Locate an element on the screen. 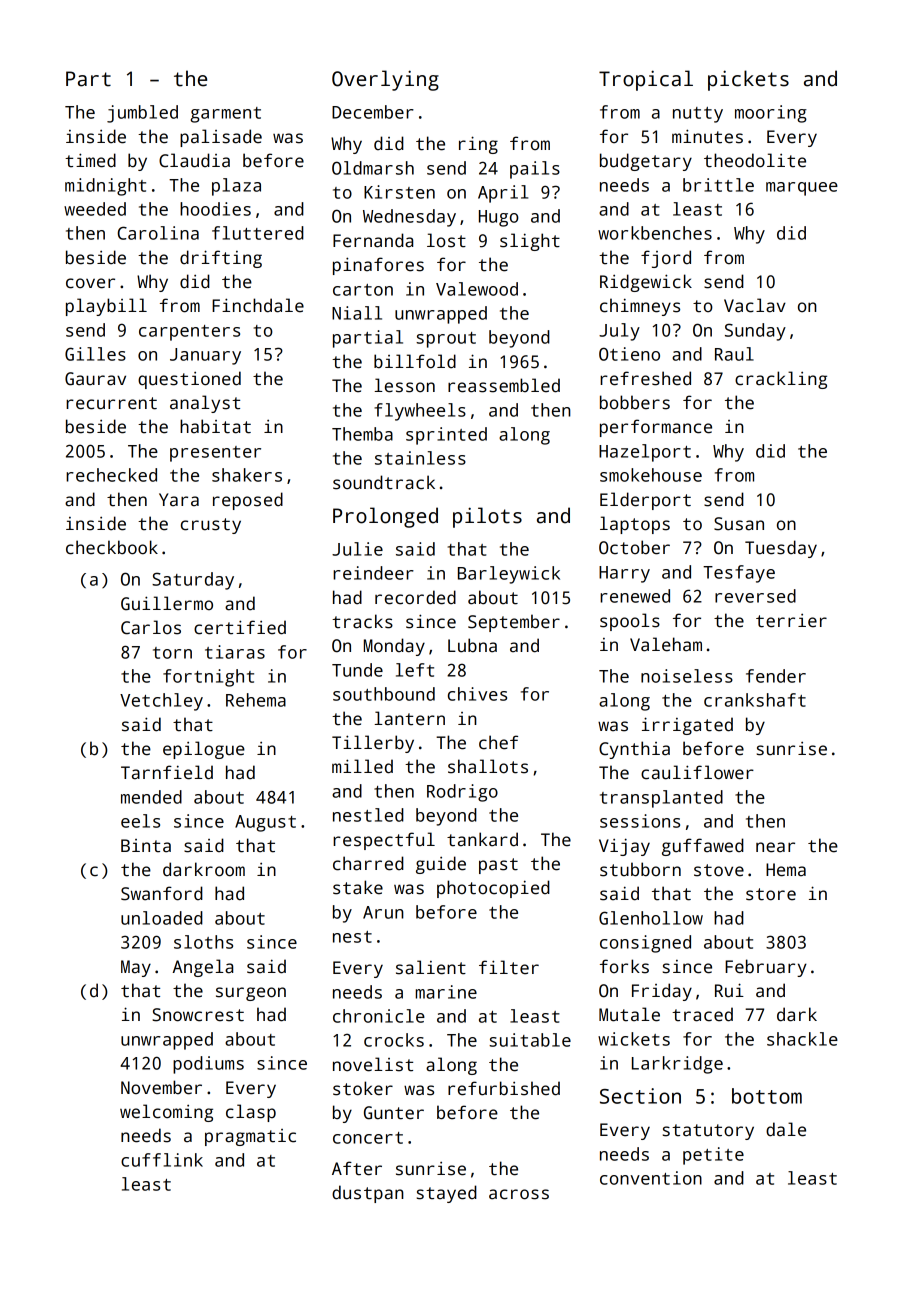  Overlying is located at coordinates (385, 80).
